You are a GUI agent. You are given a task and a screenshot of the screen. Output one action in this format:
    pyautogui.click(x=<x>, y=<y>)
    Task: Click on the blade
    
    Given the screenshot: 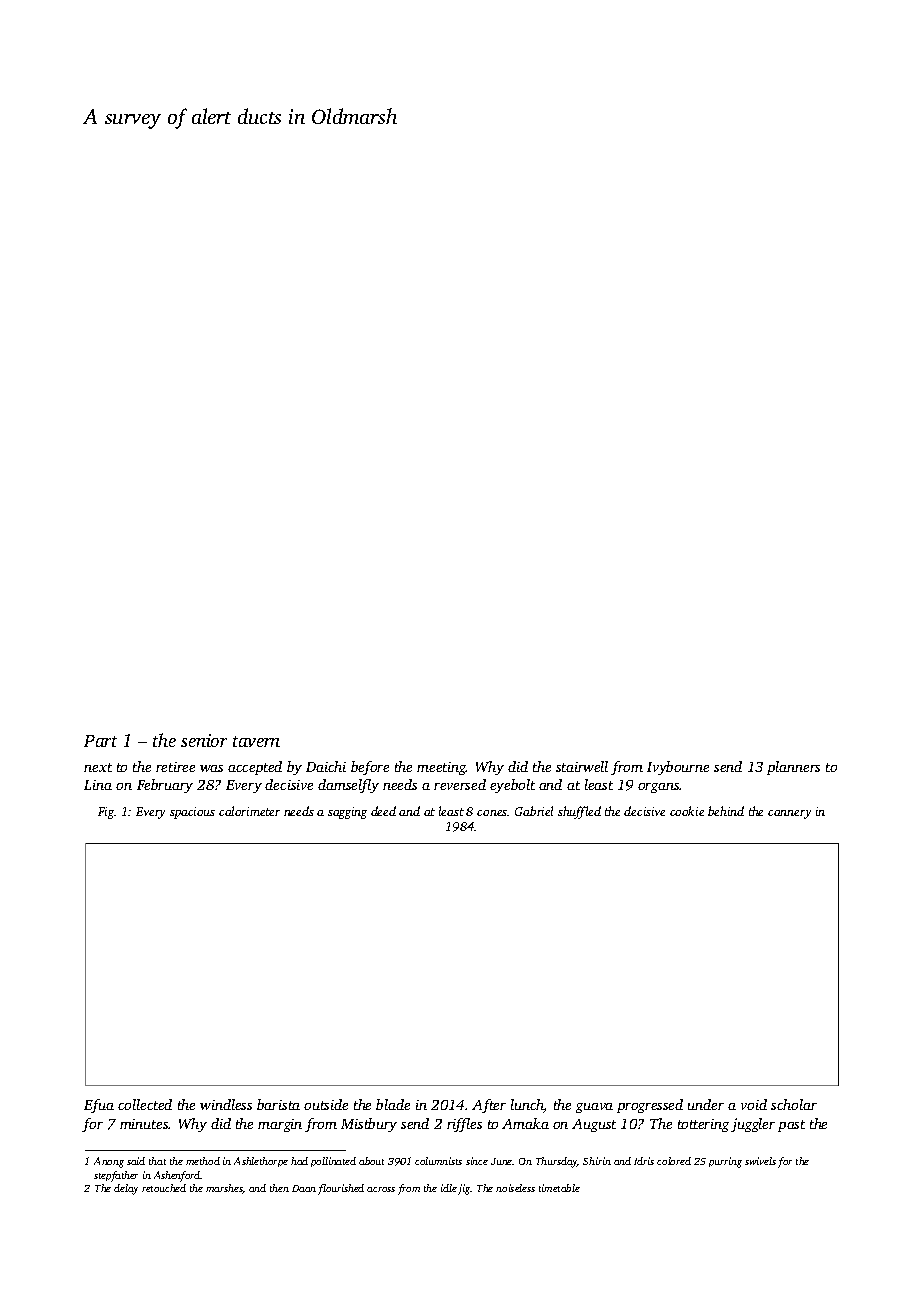 What is the action you would take?
    pyautogui.click(x=393, y=1104)
